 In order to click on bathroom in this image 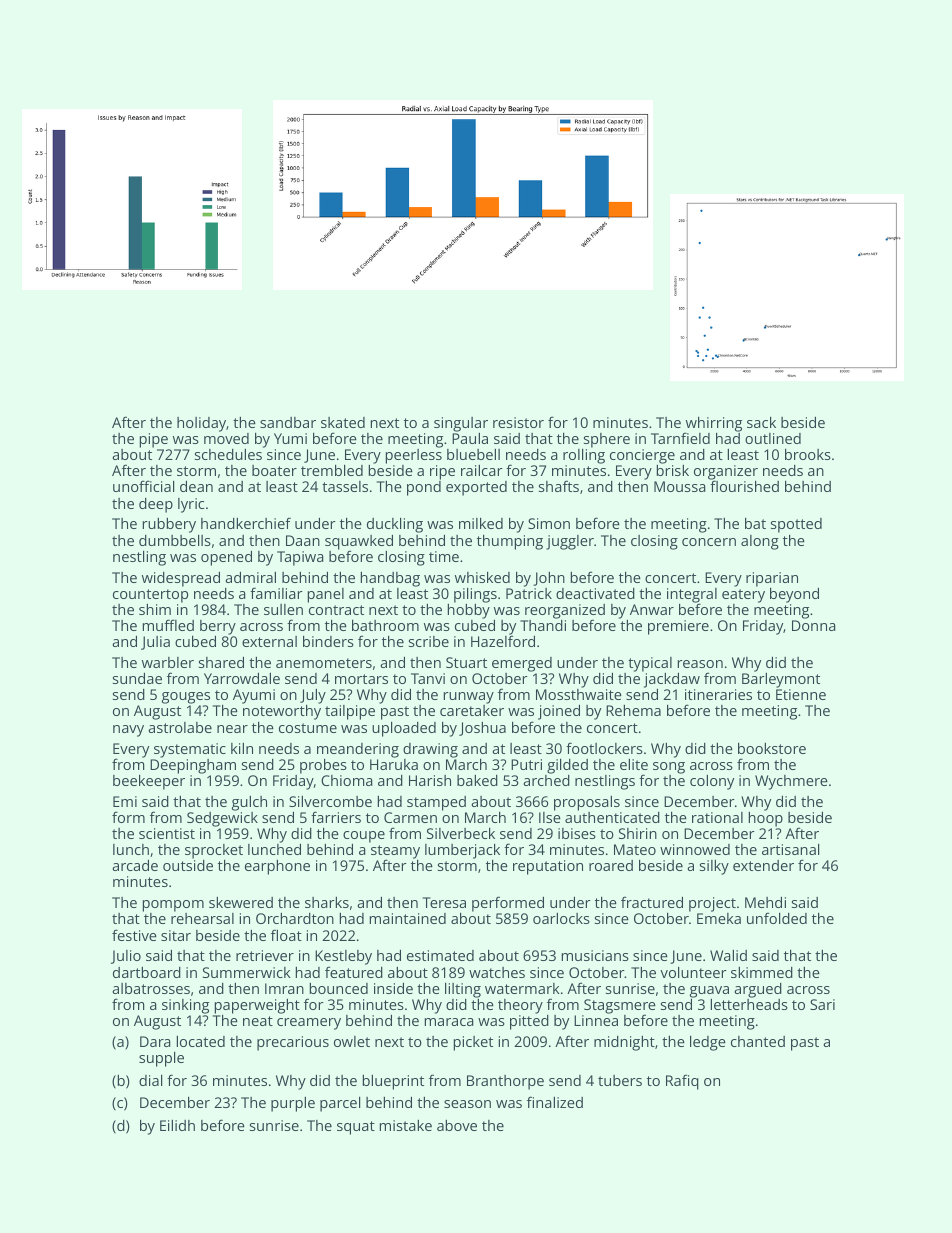, I will do `click(385, 625)`.
